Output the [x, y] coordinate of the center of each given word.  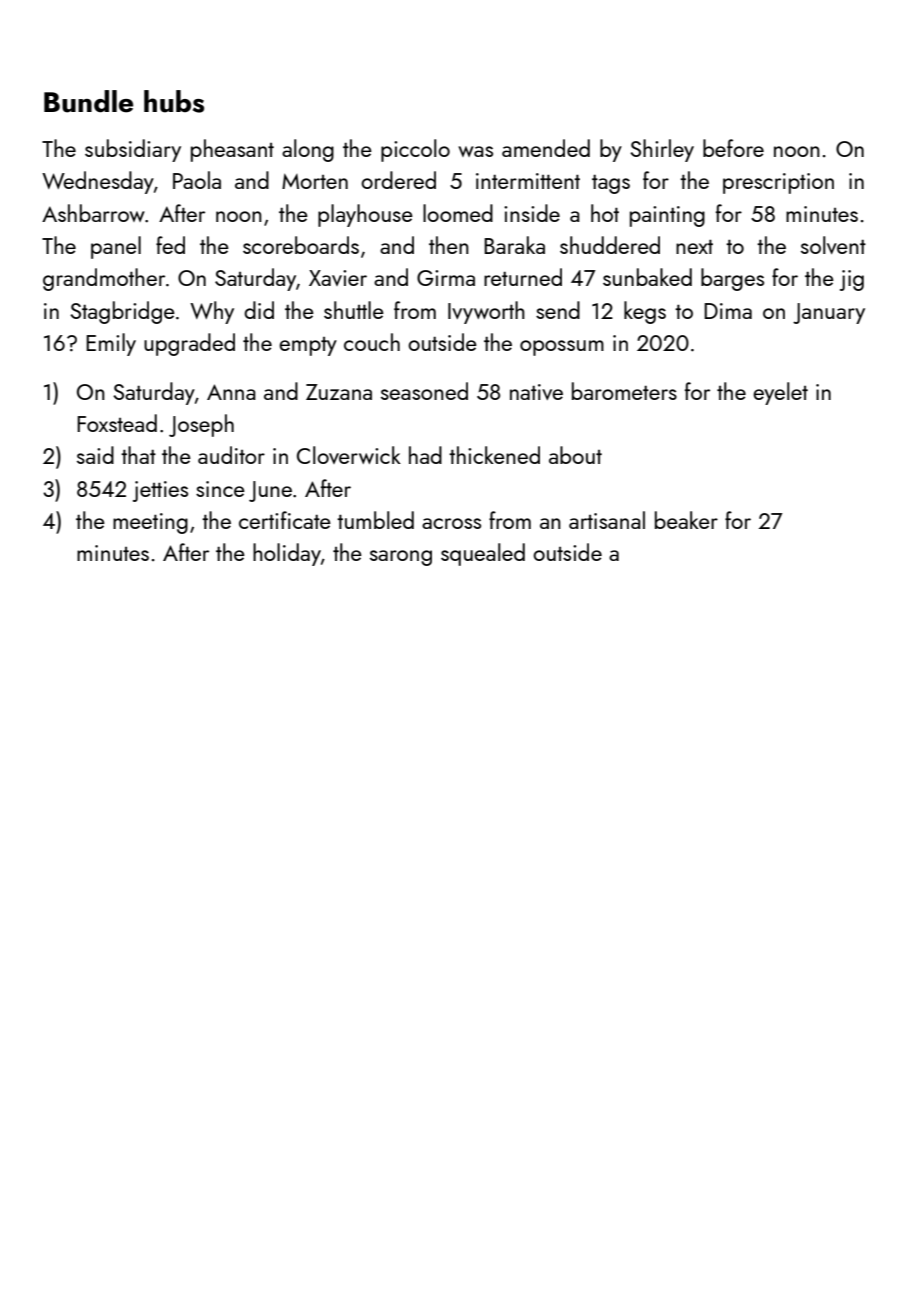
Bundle [88, 101]
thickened [494, 455]
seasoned [424, 391]
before [733, 148]
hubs [174, 101]
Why [212, 312]
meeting [150, 523]
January [829, 313]
